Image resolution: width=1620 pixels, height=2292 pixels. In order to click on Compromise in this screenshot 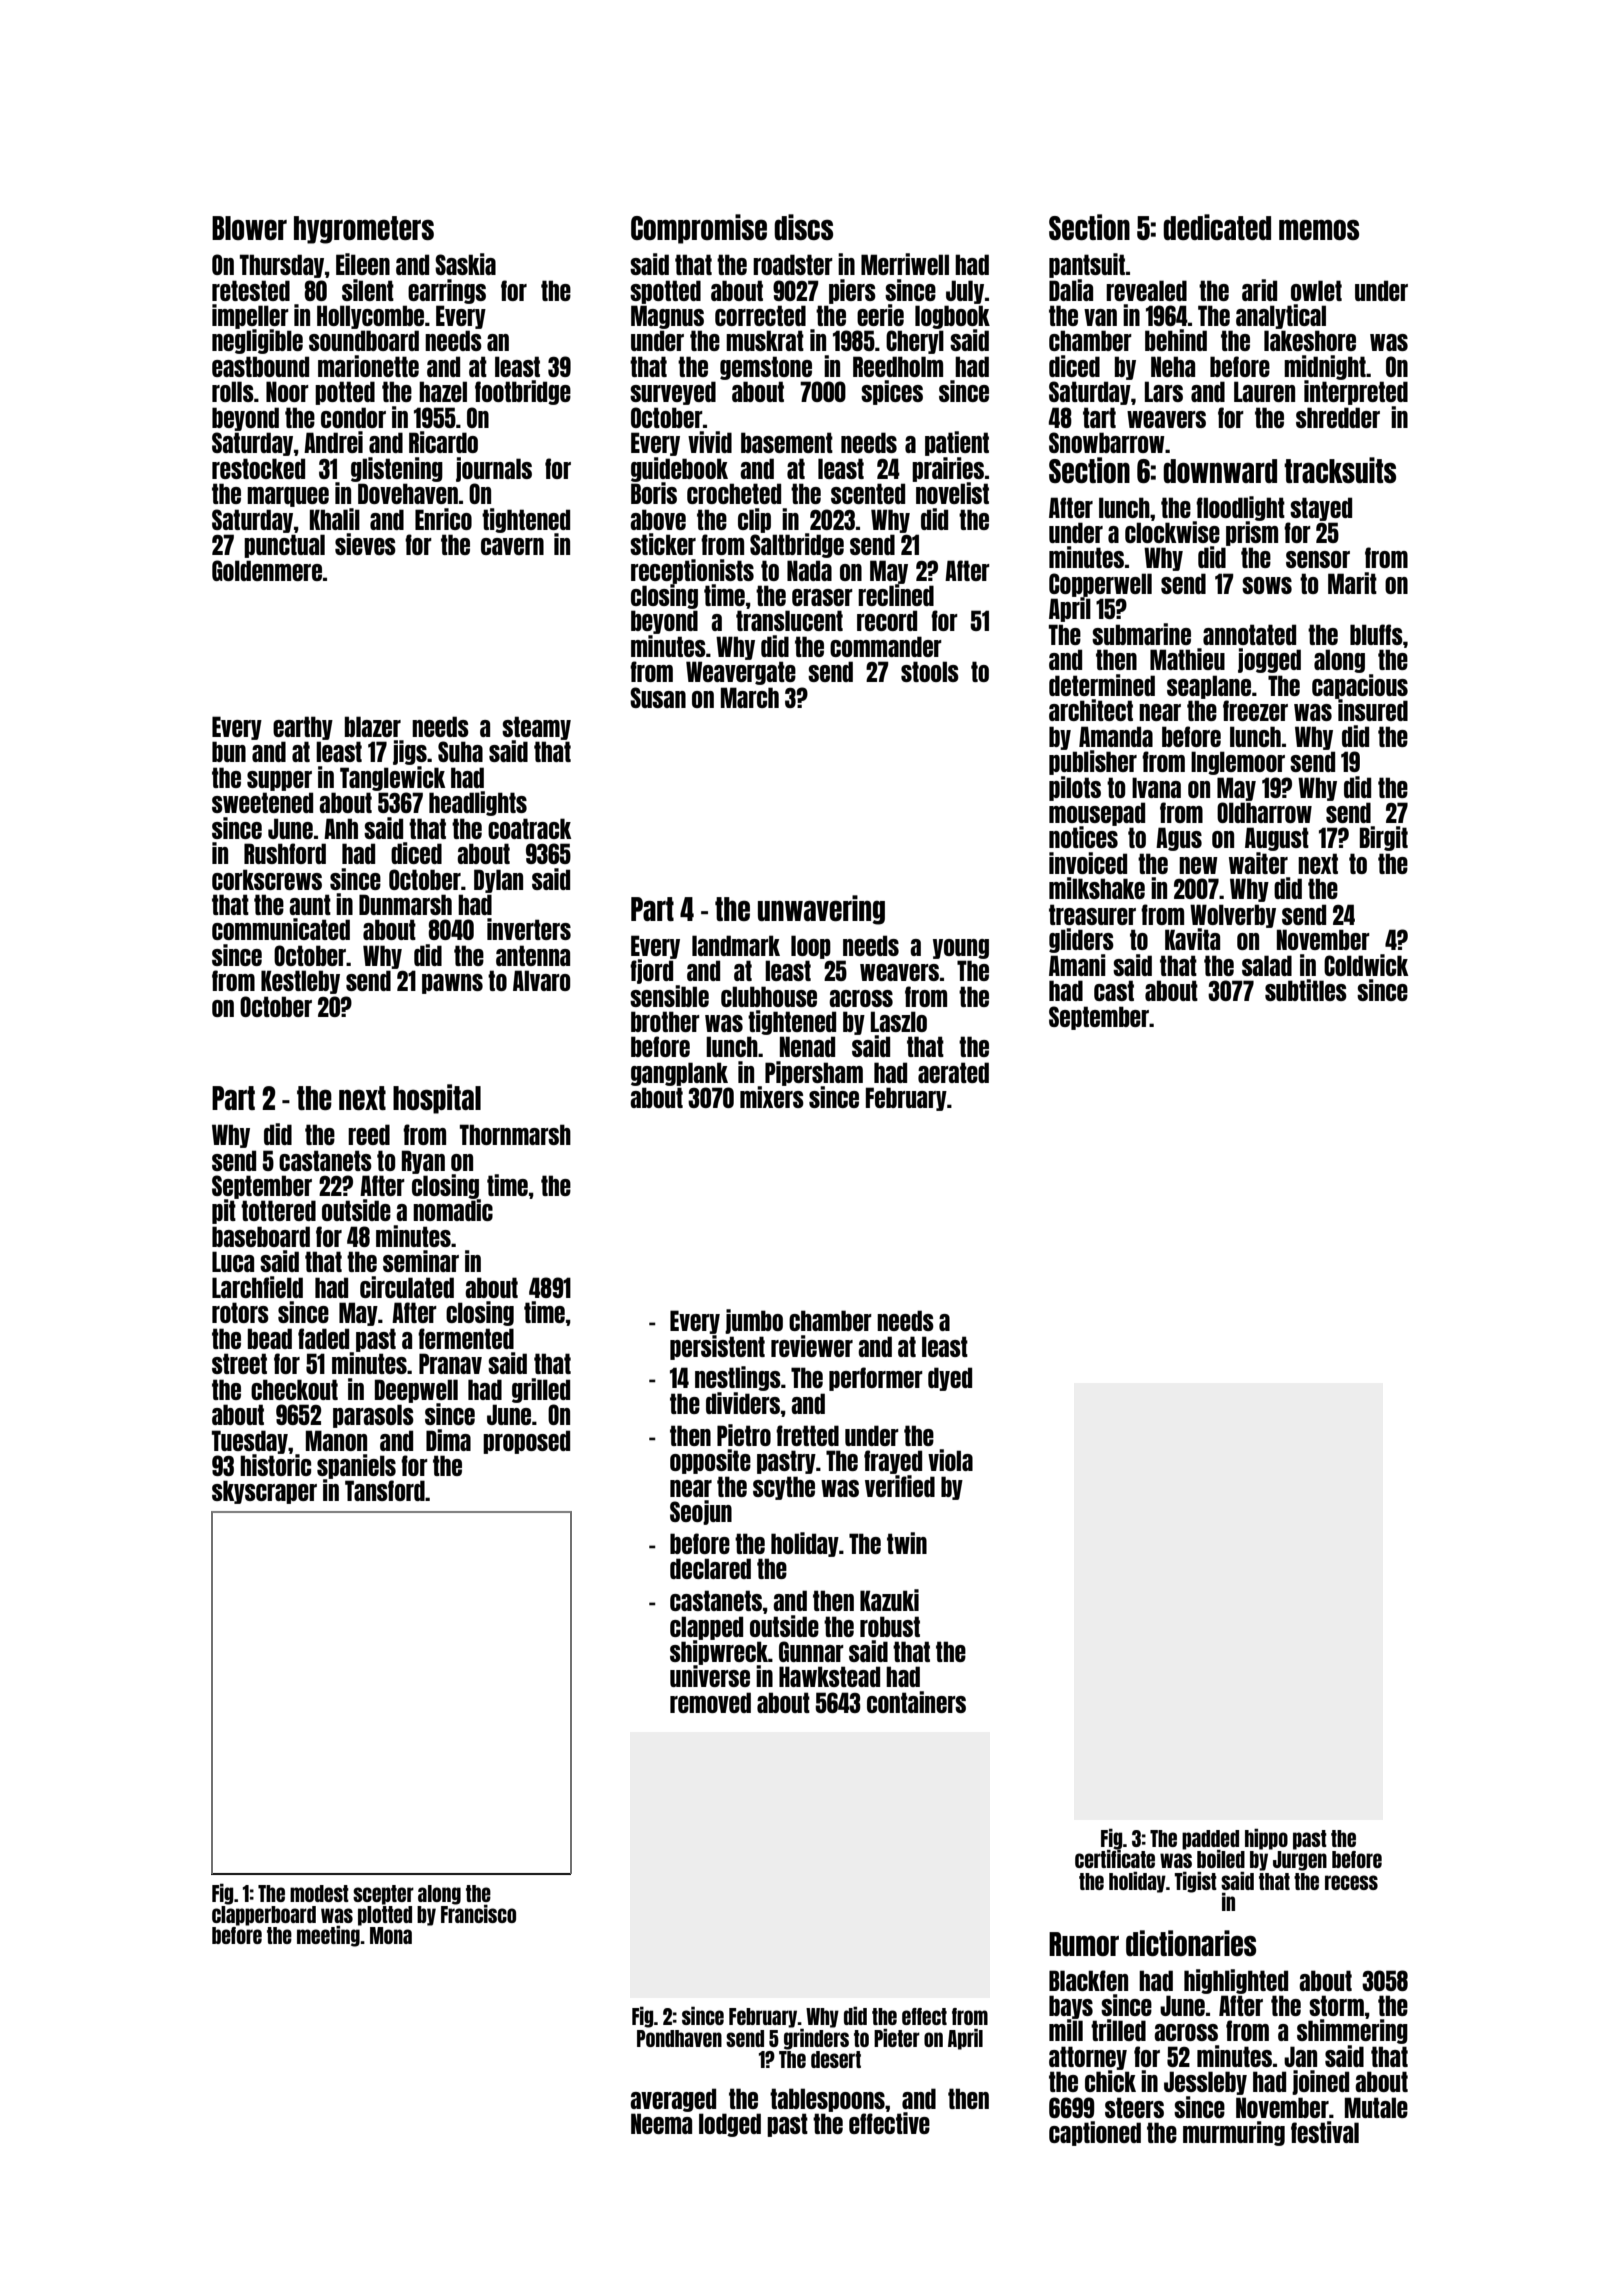, I will do `click(699, 229)`.
